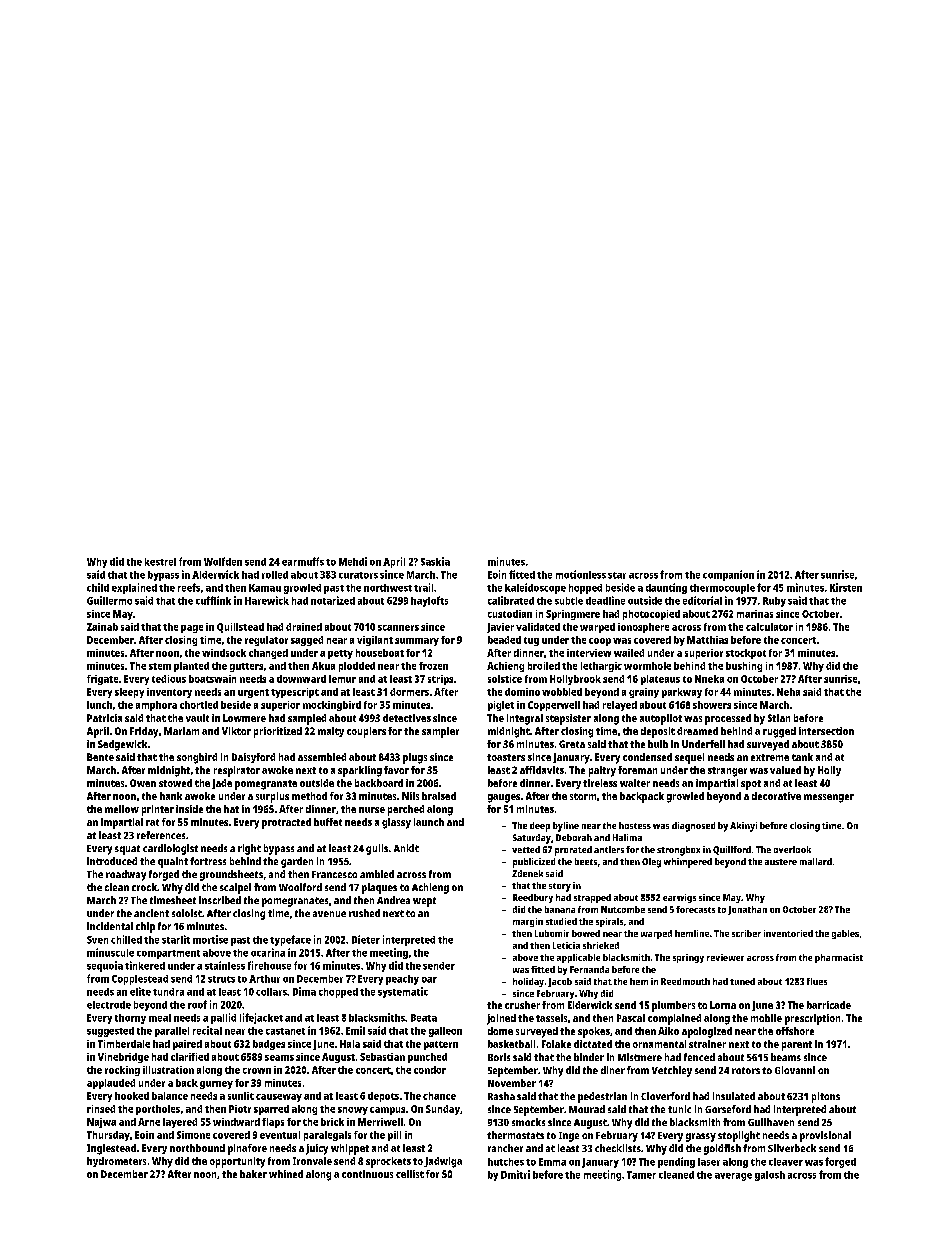 This page has width=952, height=1233. Describe the element at coordinates (435, 561) in the page. I see `Saskia` at that location.
